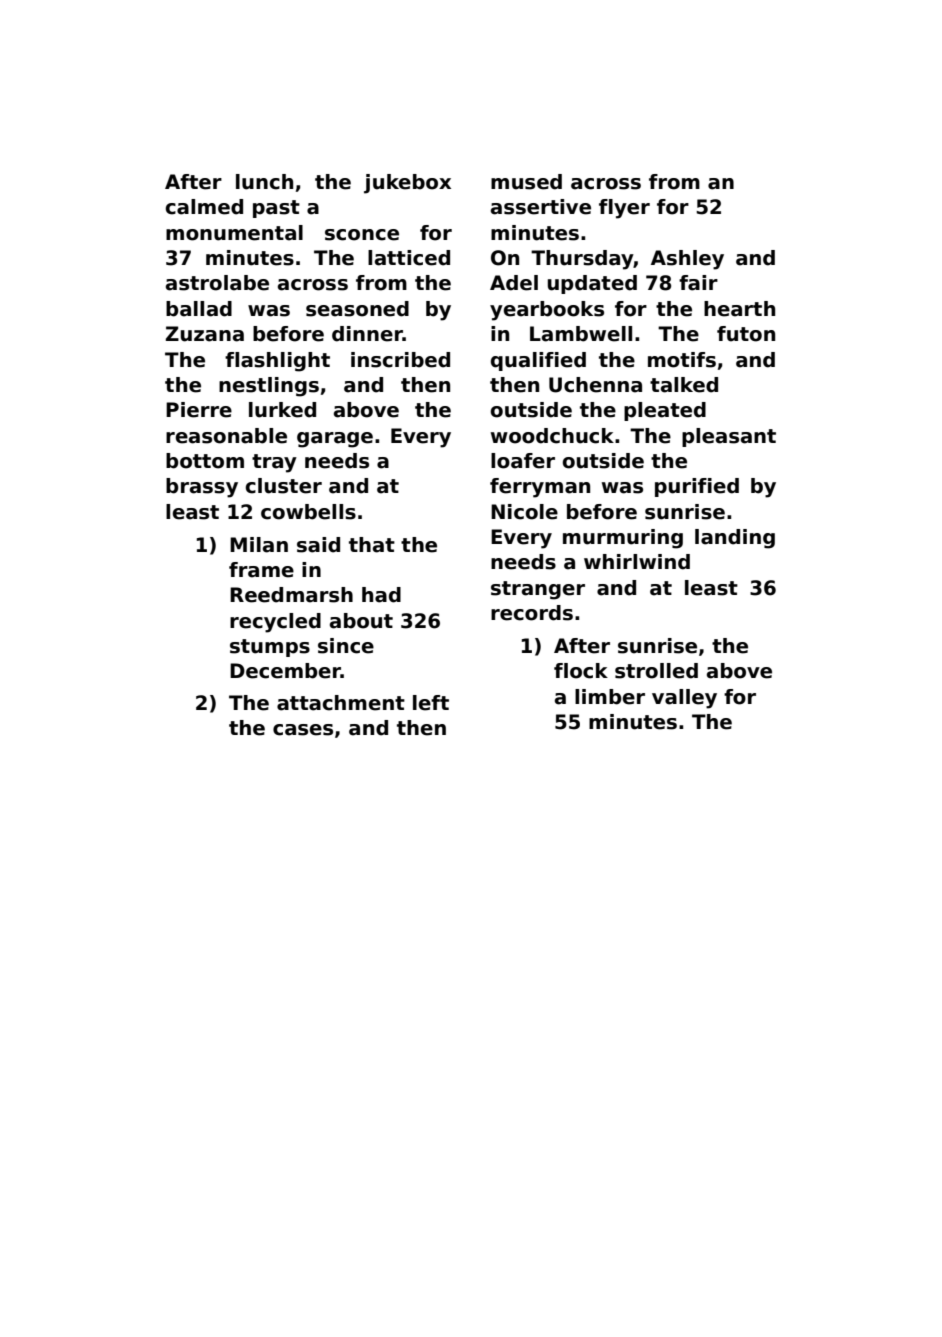 The width and height of the image is (942, 1337). Describe the element at coordinates (739, 309) in the image. I see `hearth` at that location.
